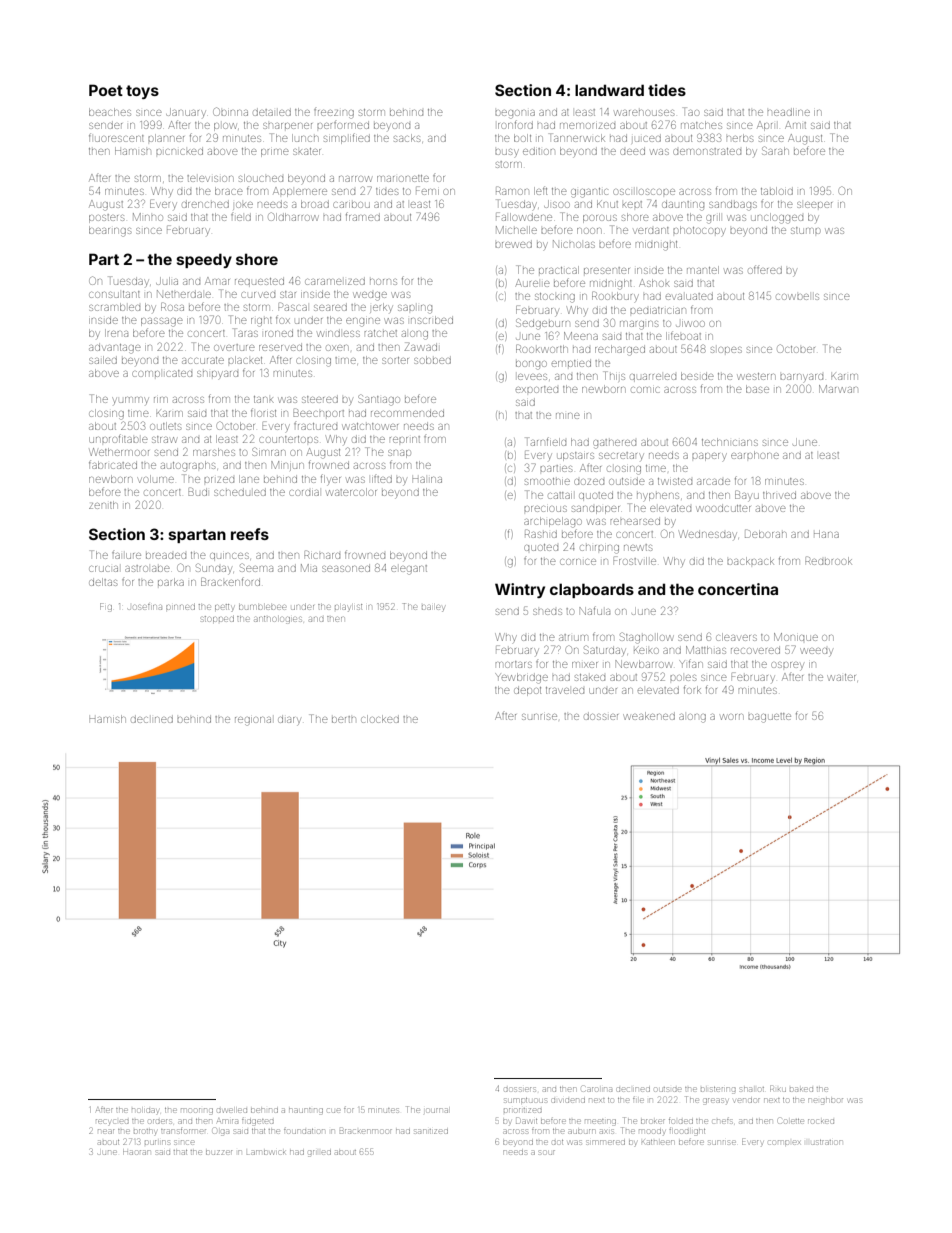 This screenshot has height=1233, width=952. I want to click on dwelled, so click(232, 1110).
